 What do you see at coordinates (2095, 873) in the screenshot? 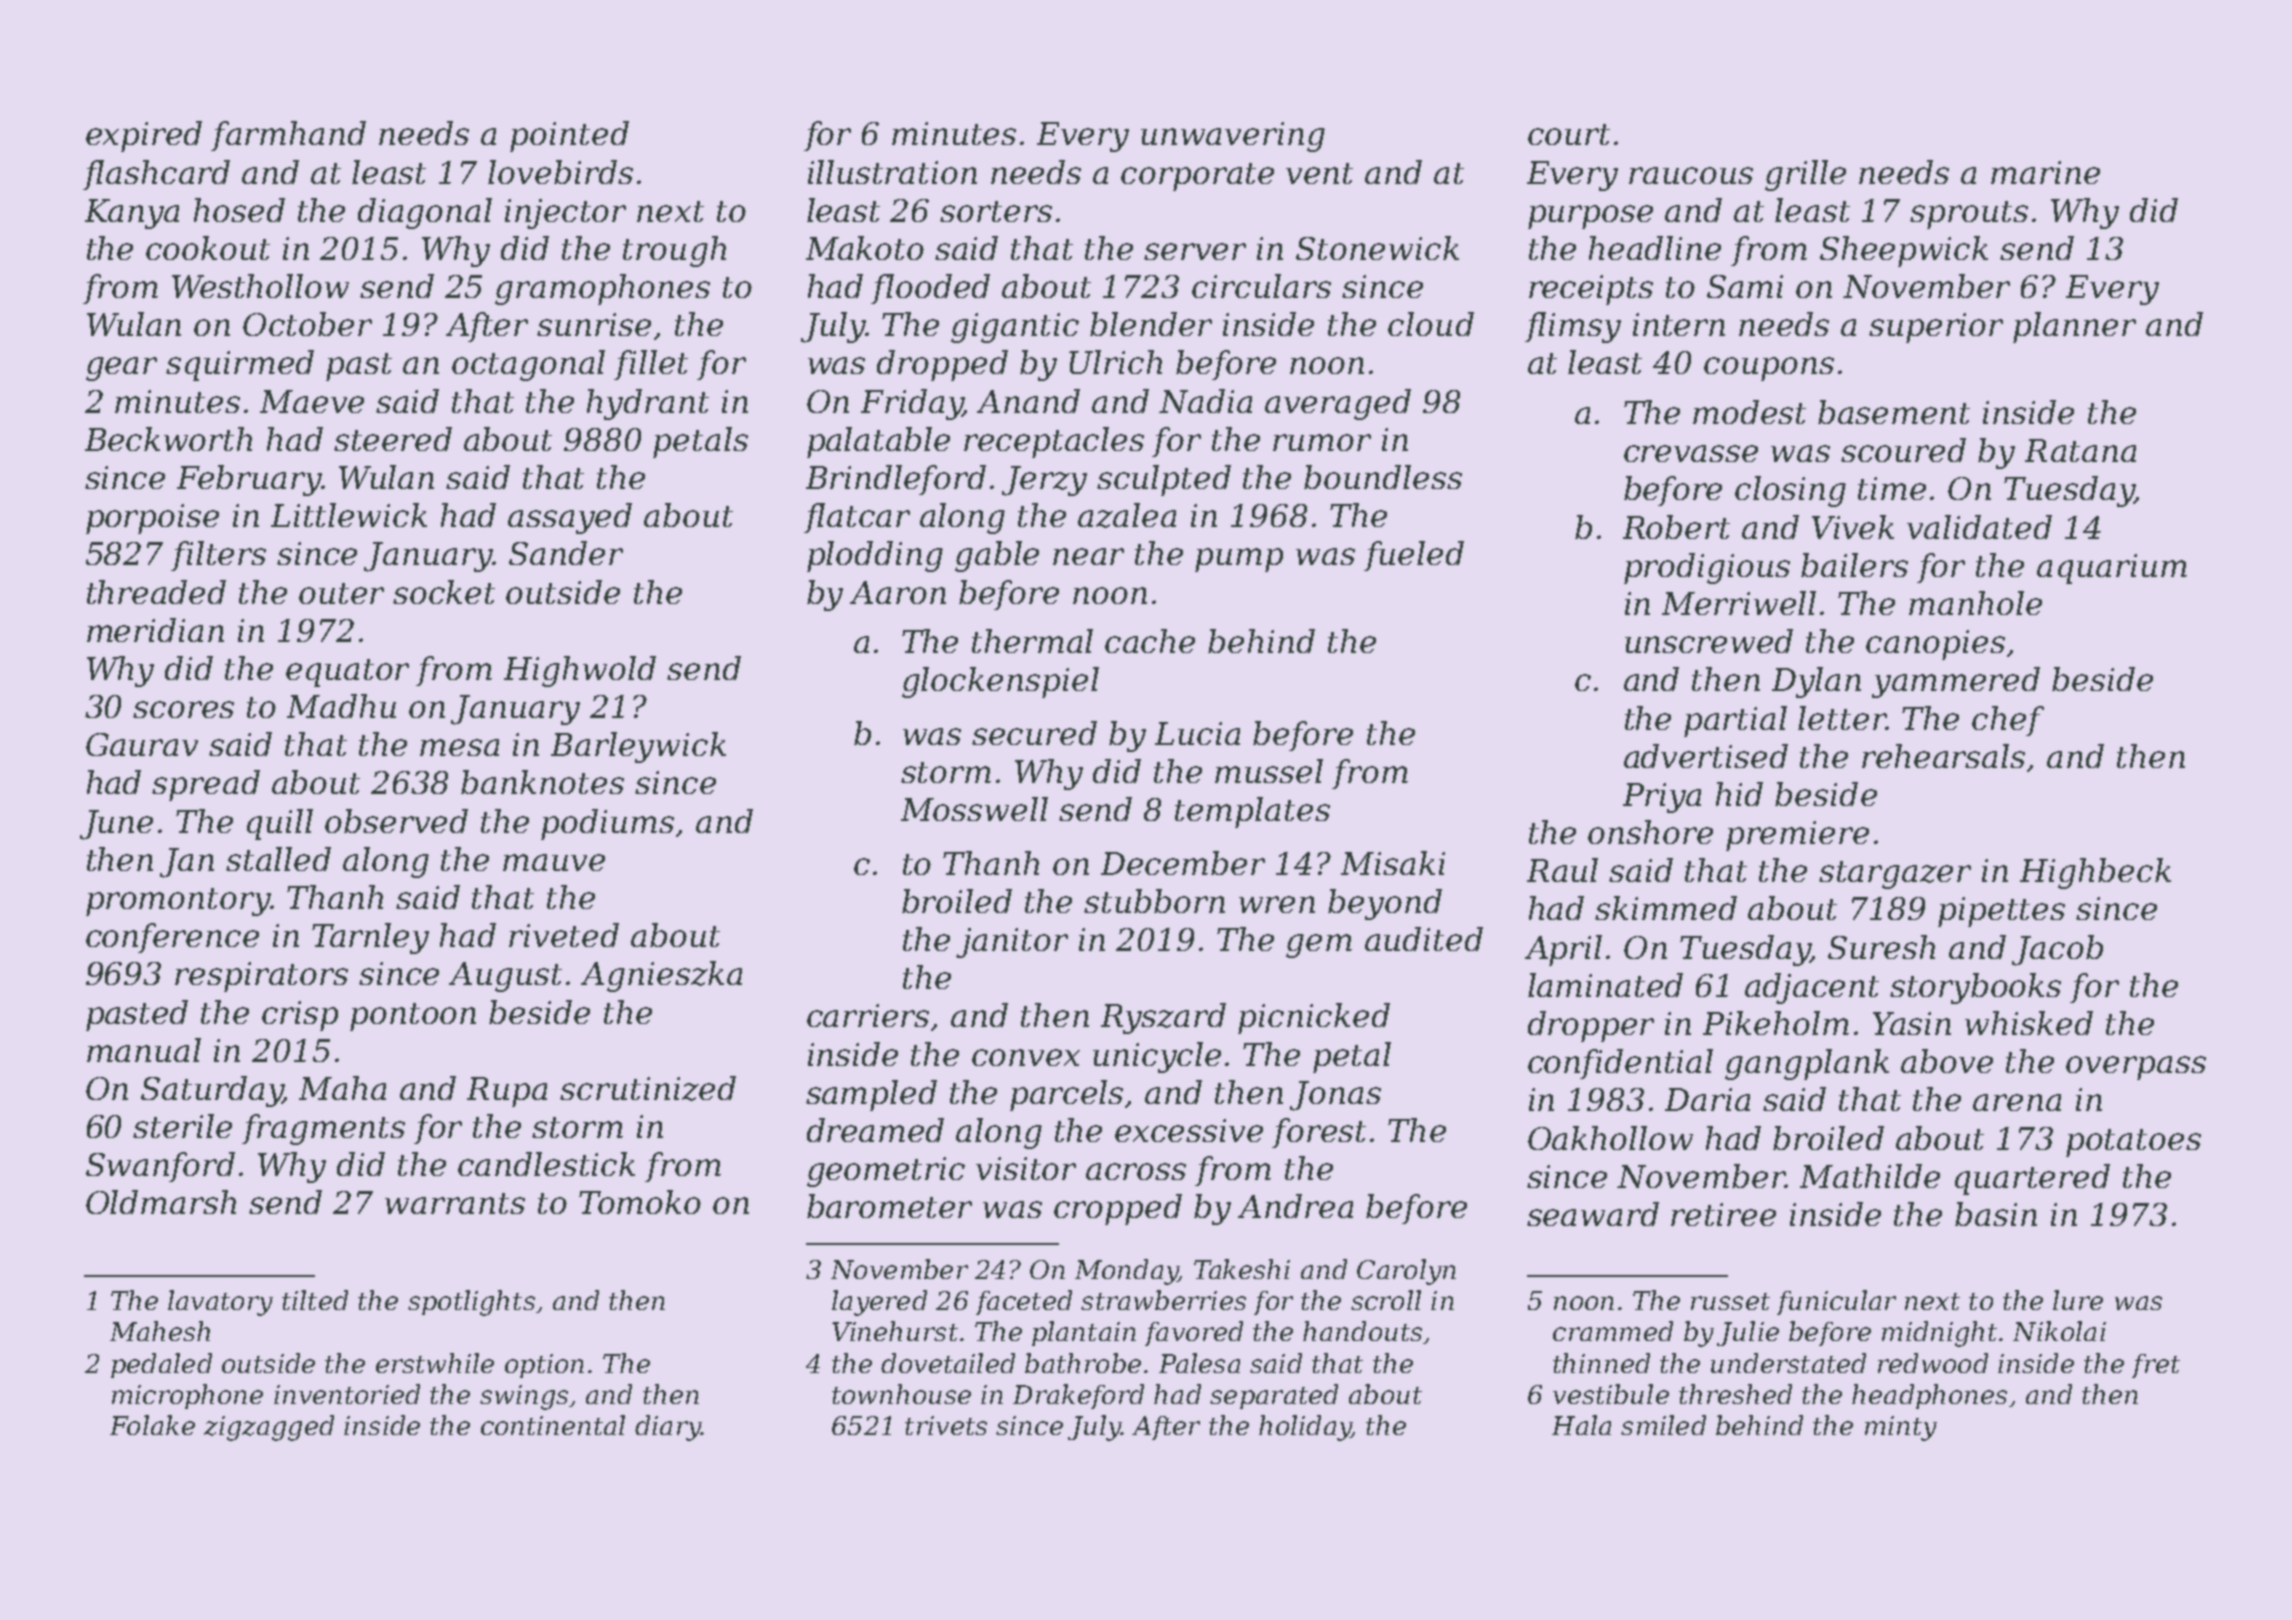
I see `Highbeck` at bounding box center [2095, 873].
